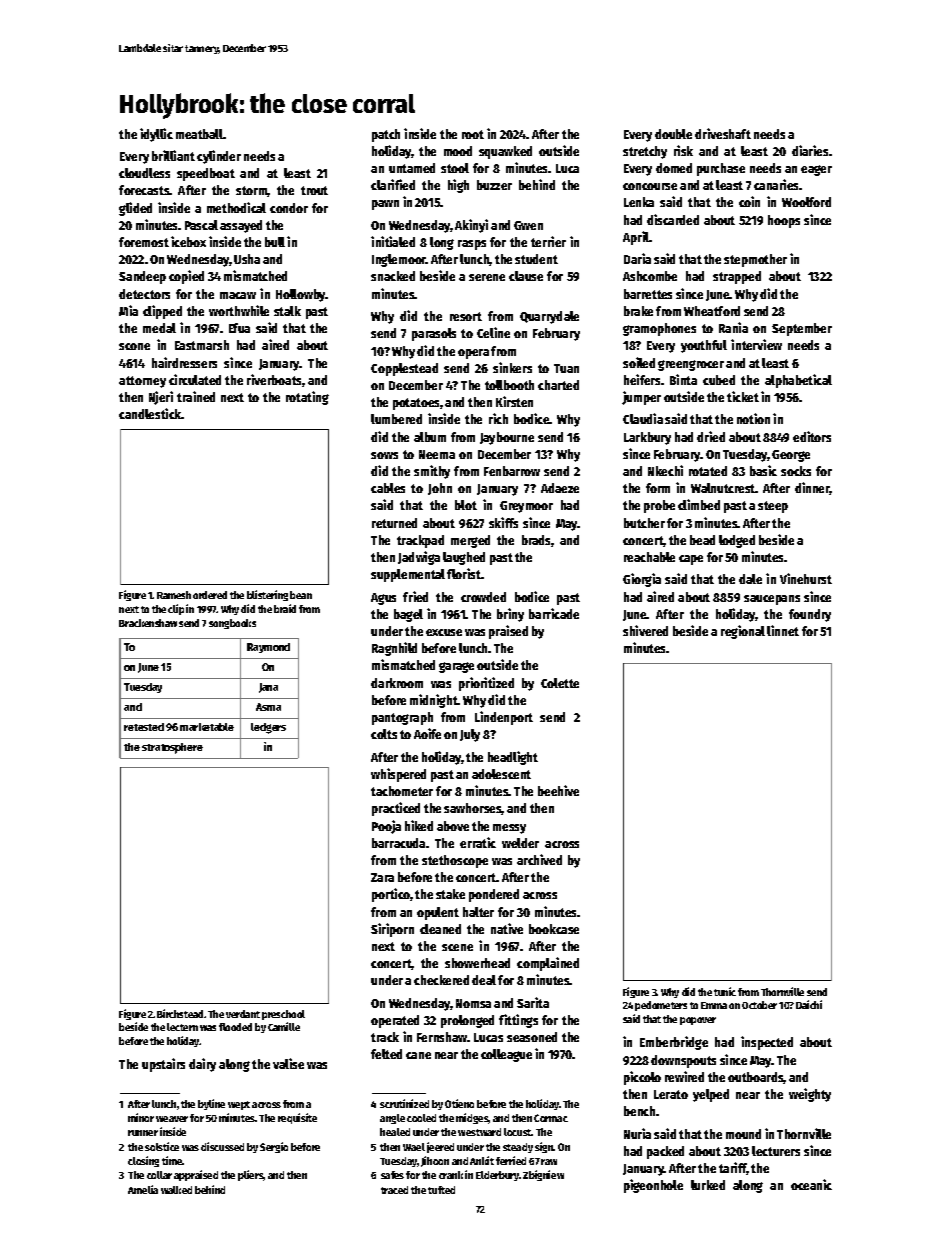  Describe the element at coordinates (661, 1006) in the screenshot. I see `pedometers` at that location.
